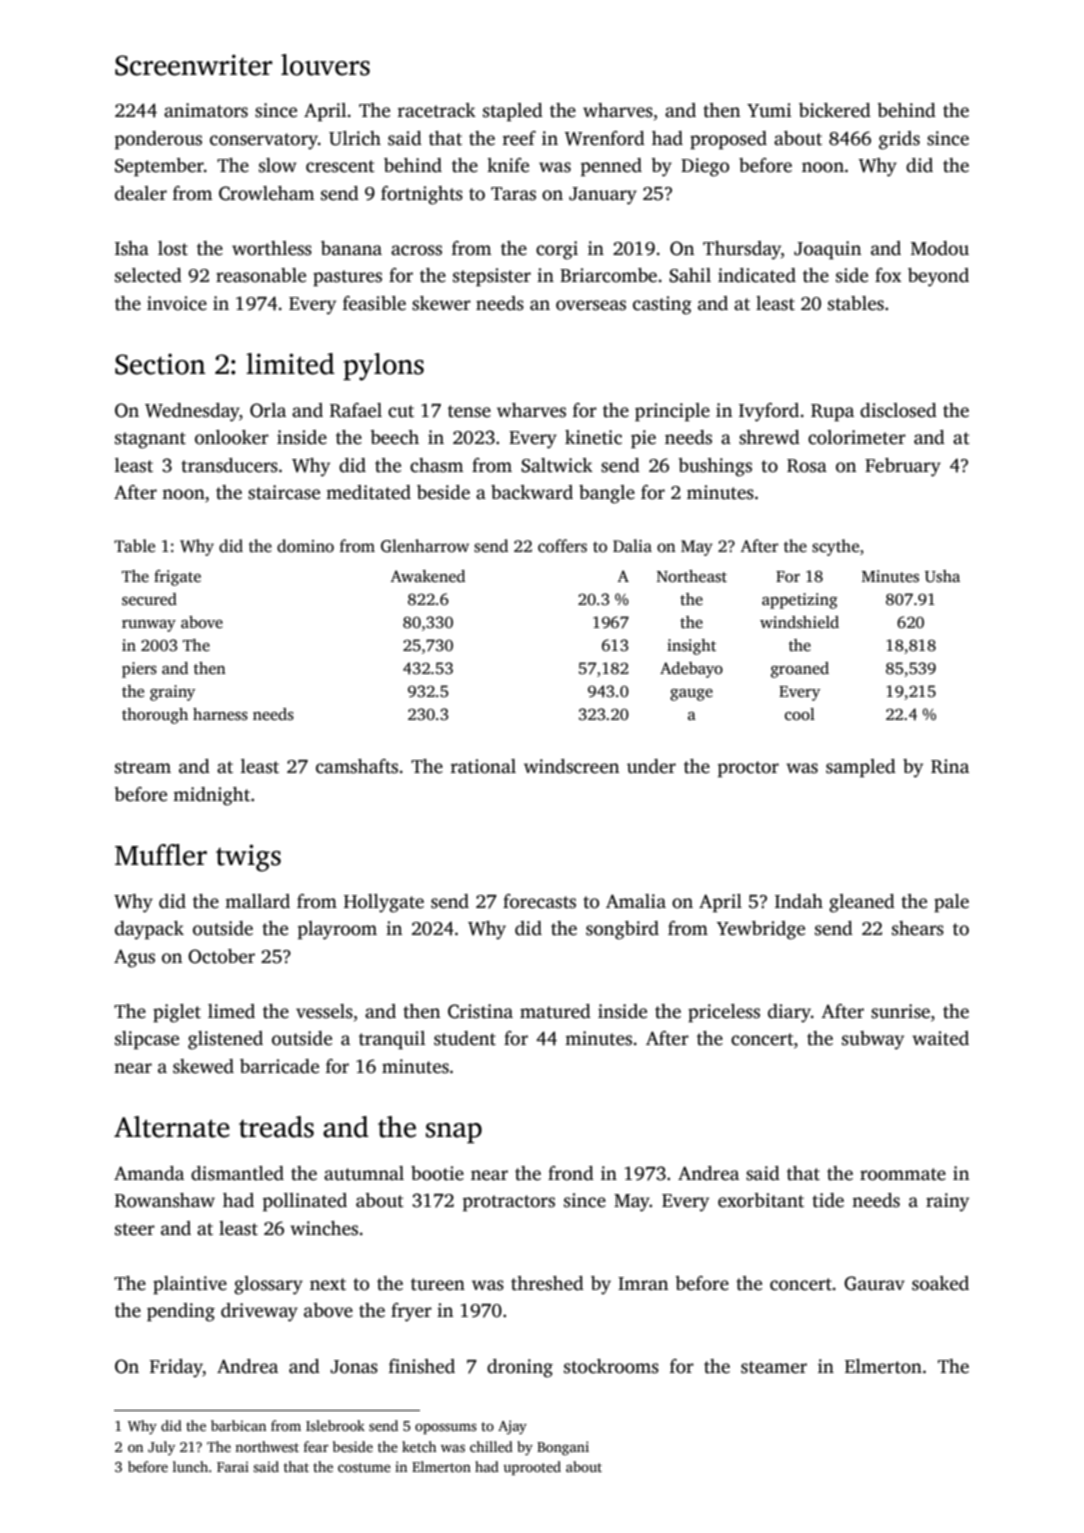 Image resolution: width=1084 pixels, height=1533 pixels. Describe the element at coordinates (557, 465) in the screenshot. I see `Saltwick` at that location.
